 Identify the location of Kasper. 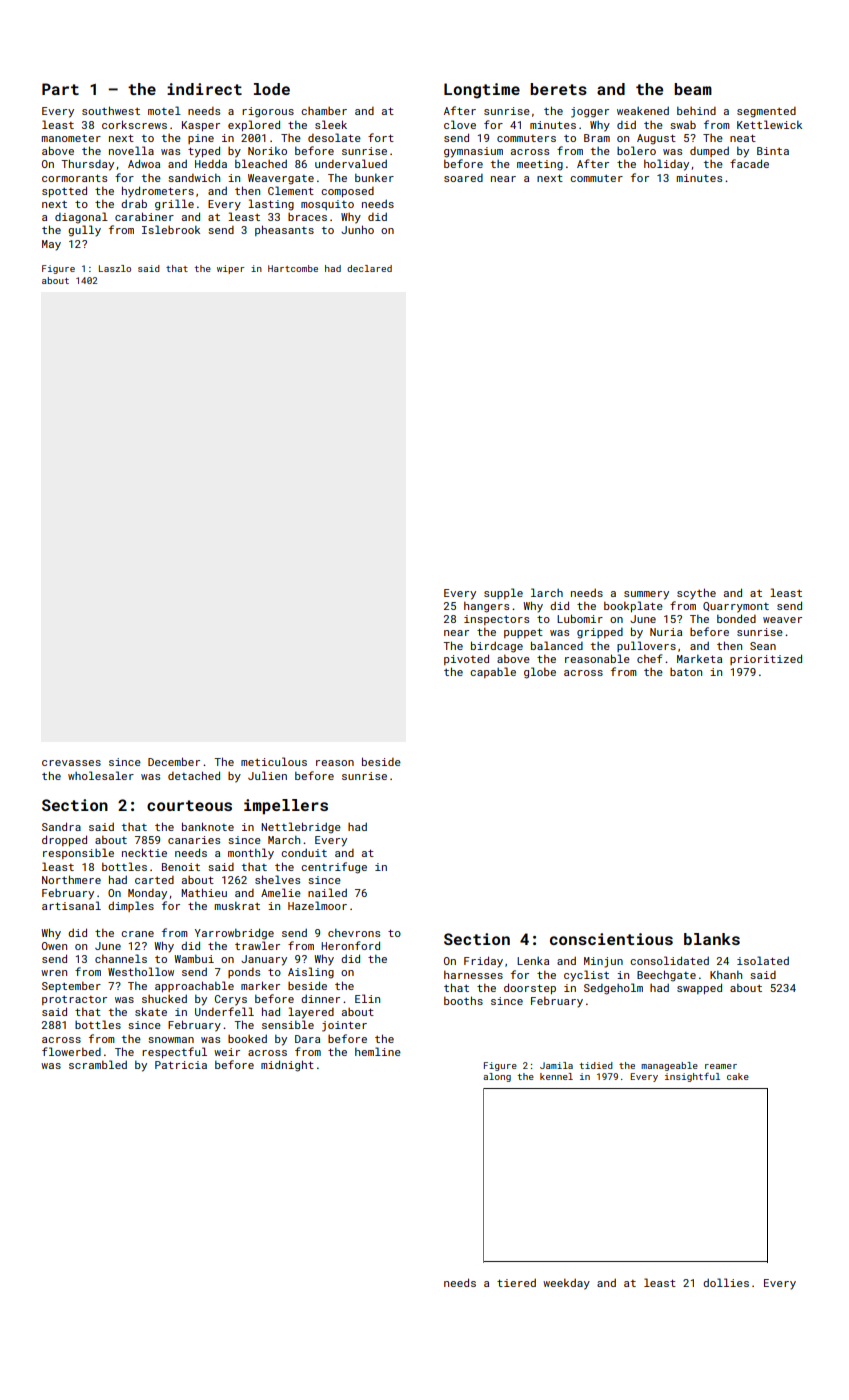
(201, 126).
